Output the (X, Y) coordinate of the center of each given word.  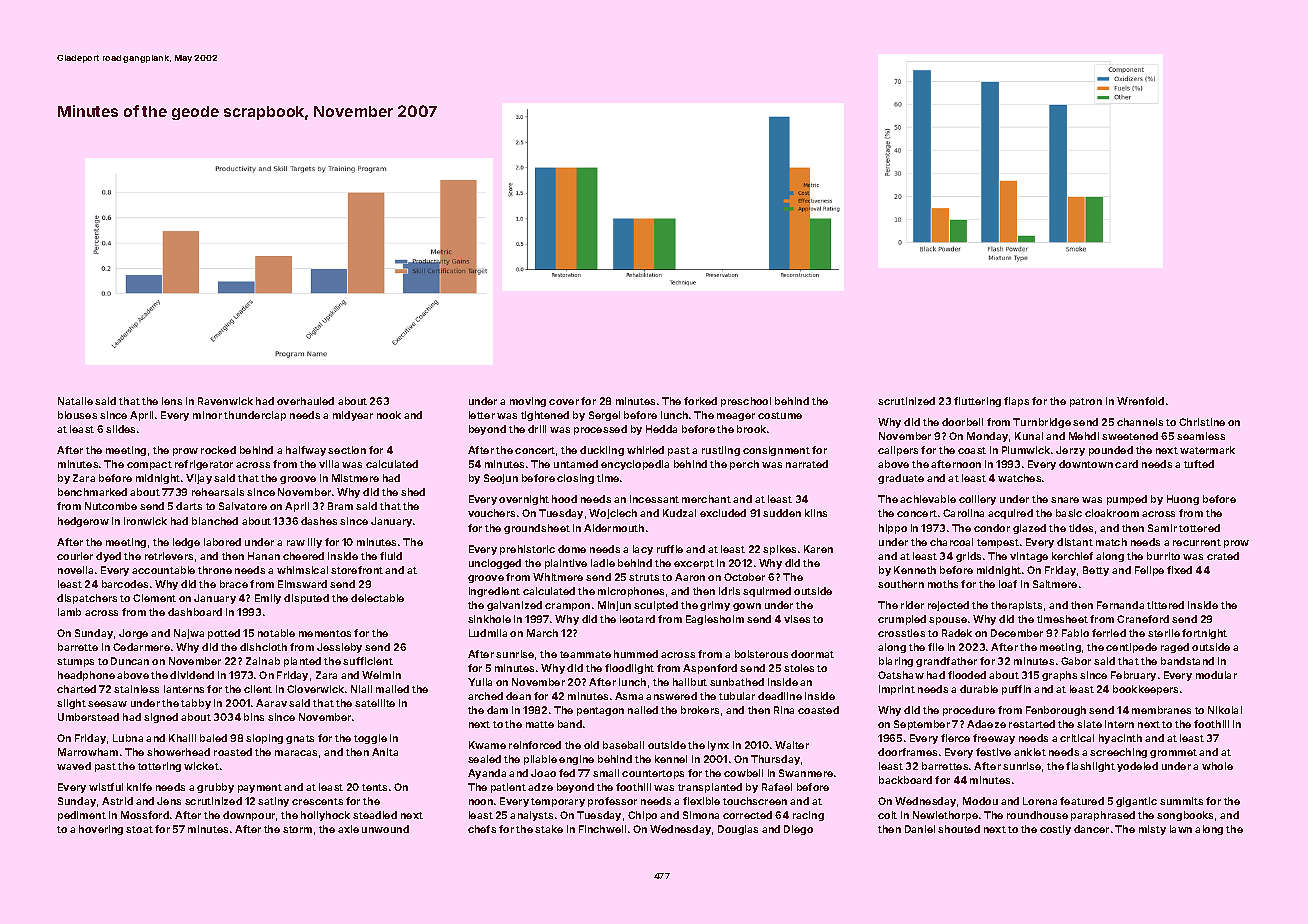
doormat (812, 654)
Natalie (75, 401)
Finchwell (602, 829)
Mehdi (1084, 436)
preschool (746, 402)
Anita (385, 752)
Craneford (1143, 619)
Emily (268, 599)
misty (1152, 830)
